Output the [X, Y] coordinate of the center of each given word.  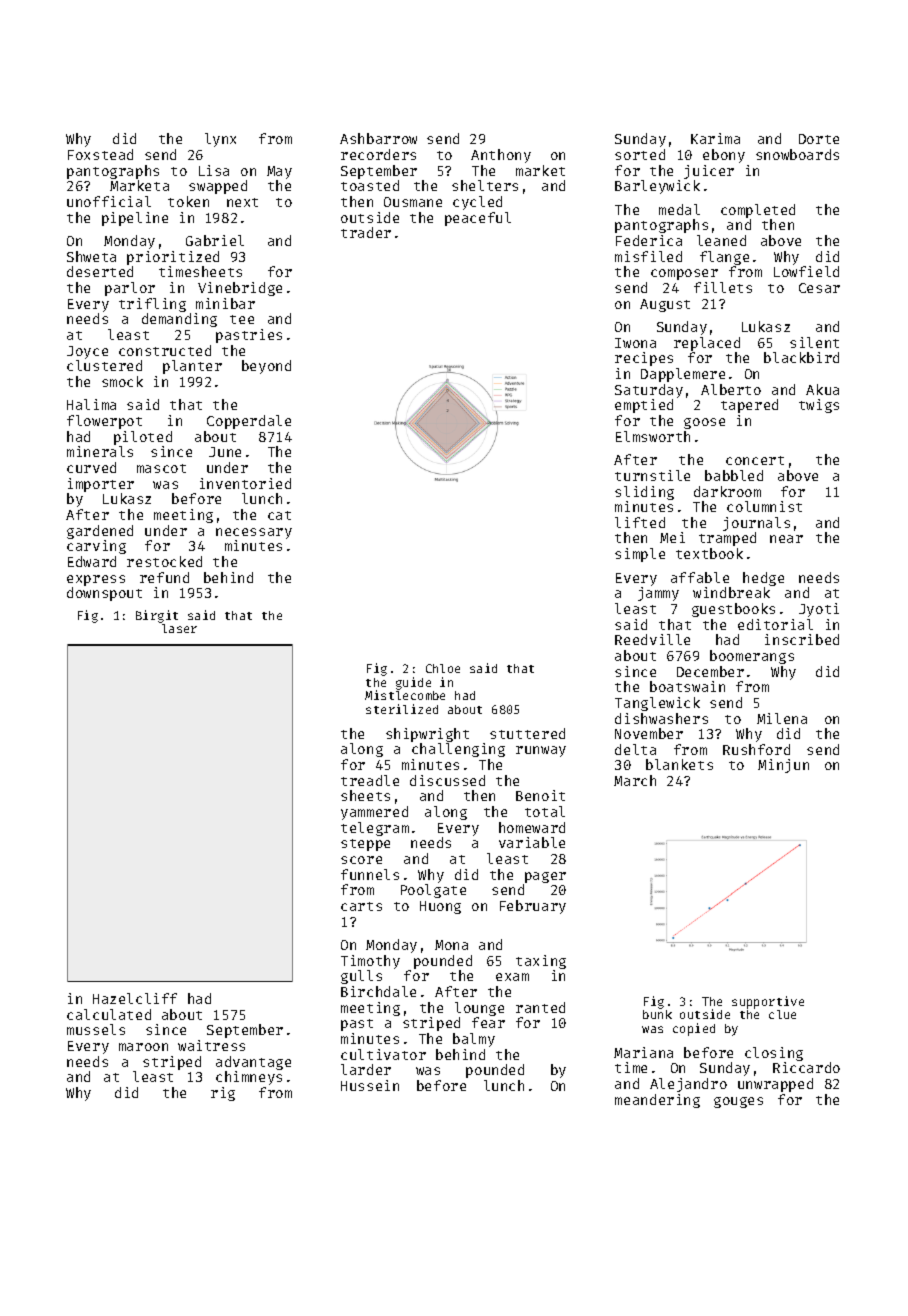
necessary [254, 533]
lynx [220, 140]
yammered [374, 813]
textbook [709, 553]
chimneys [249, 1078]
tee [242, 319]
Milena [782, 718]
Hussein [370, 1085]
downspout [104, 594]
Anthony [501, 156]
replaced [707, 344]
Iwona [635, 343]
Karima [715, 138]
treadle [370, 780]
